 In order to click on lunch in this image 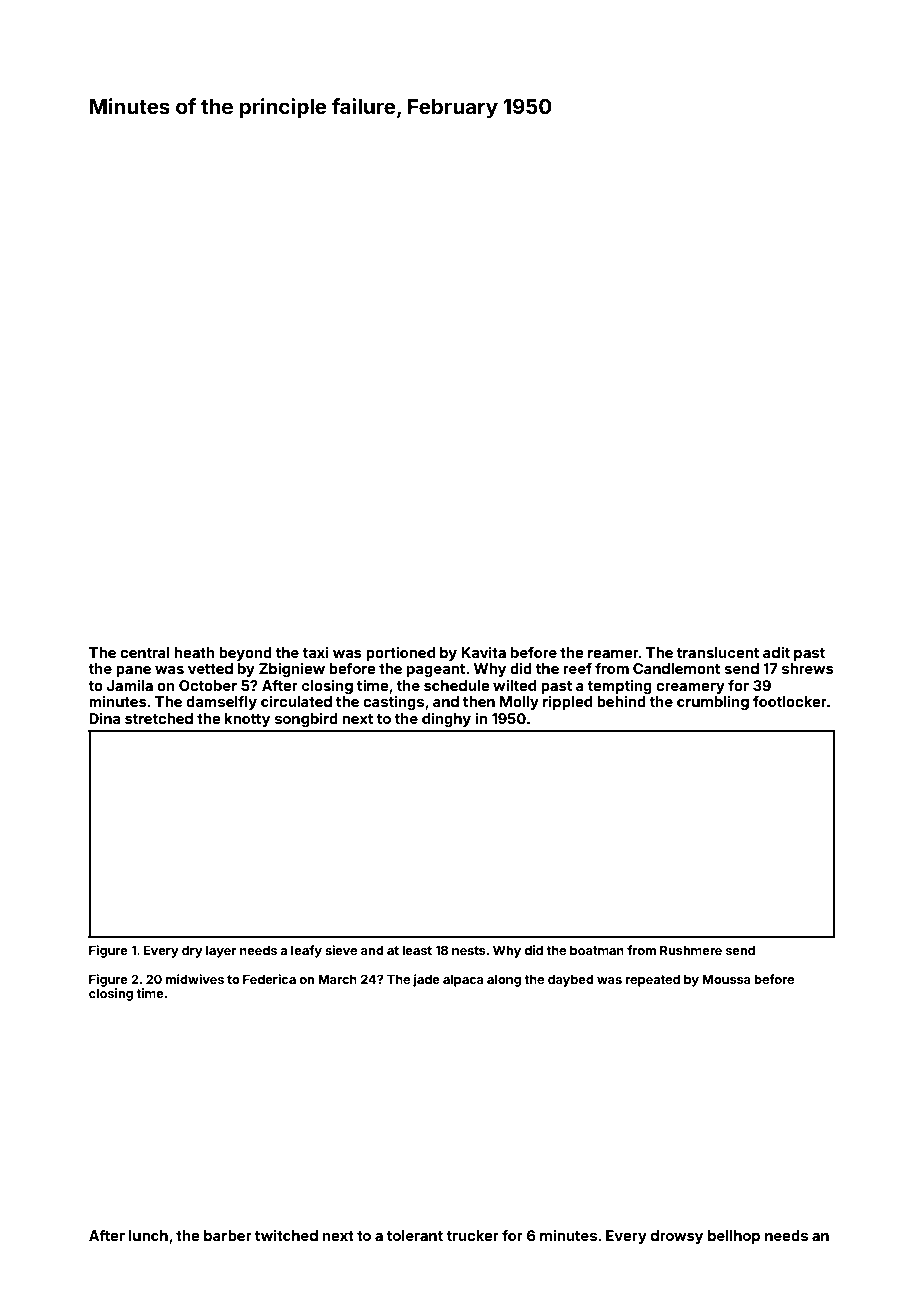, I will do `click(148, 1235)`.
